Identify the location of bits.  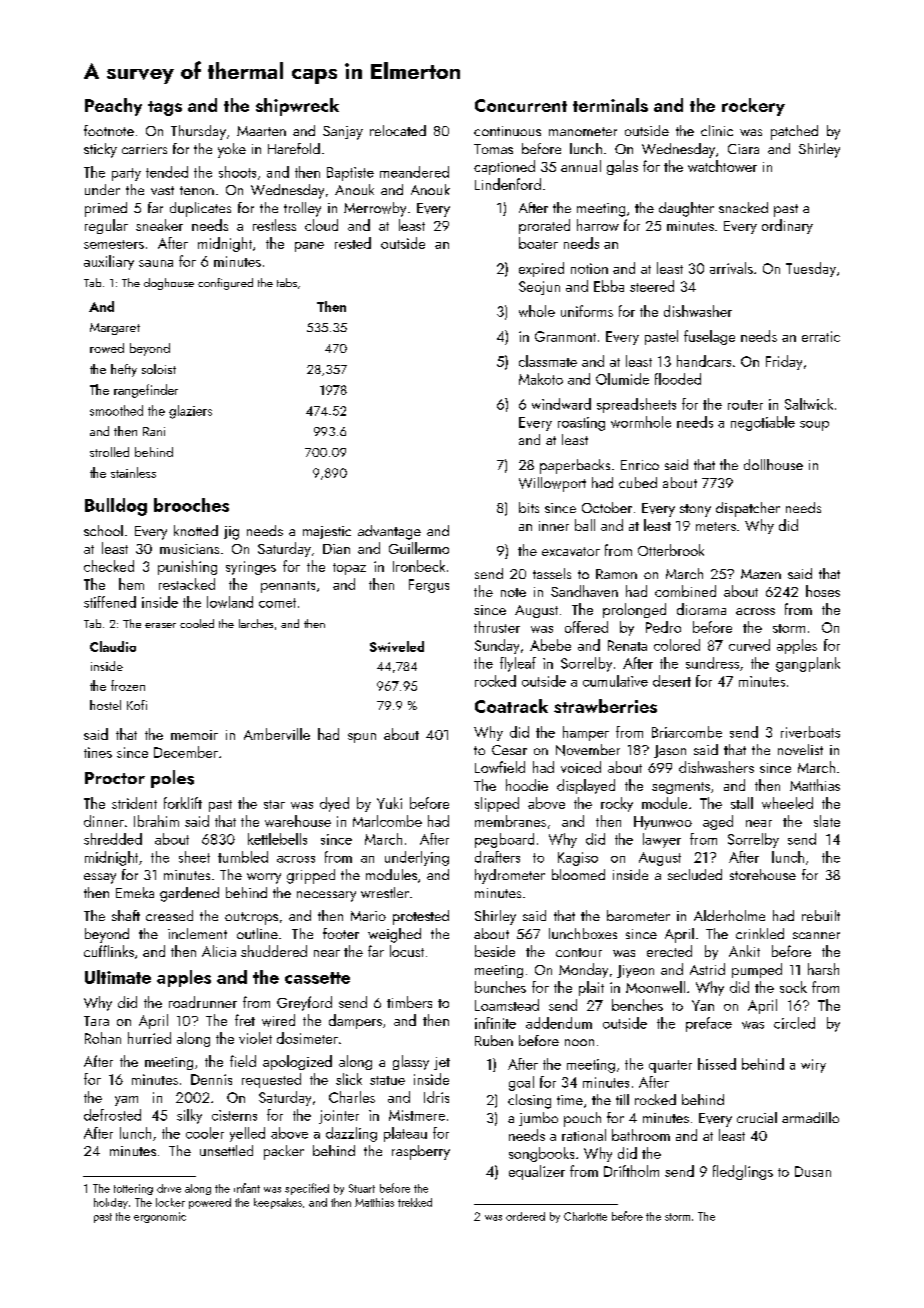
(529, 507).
